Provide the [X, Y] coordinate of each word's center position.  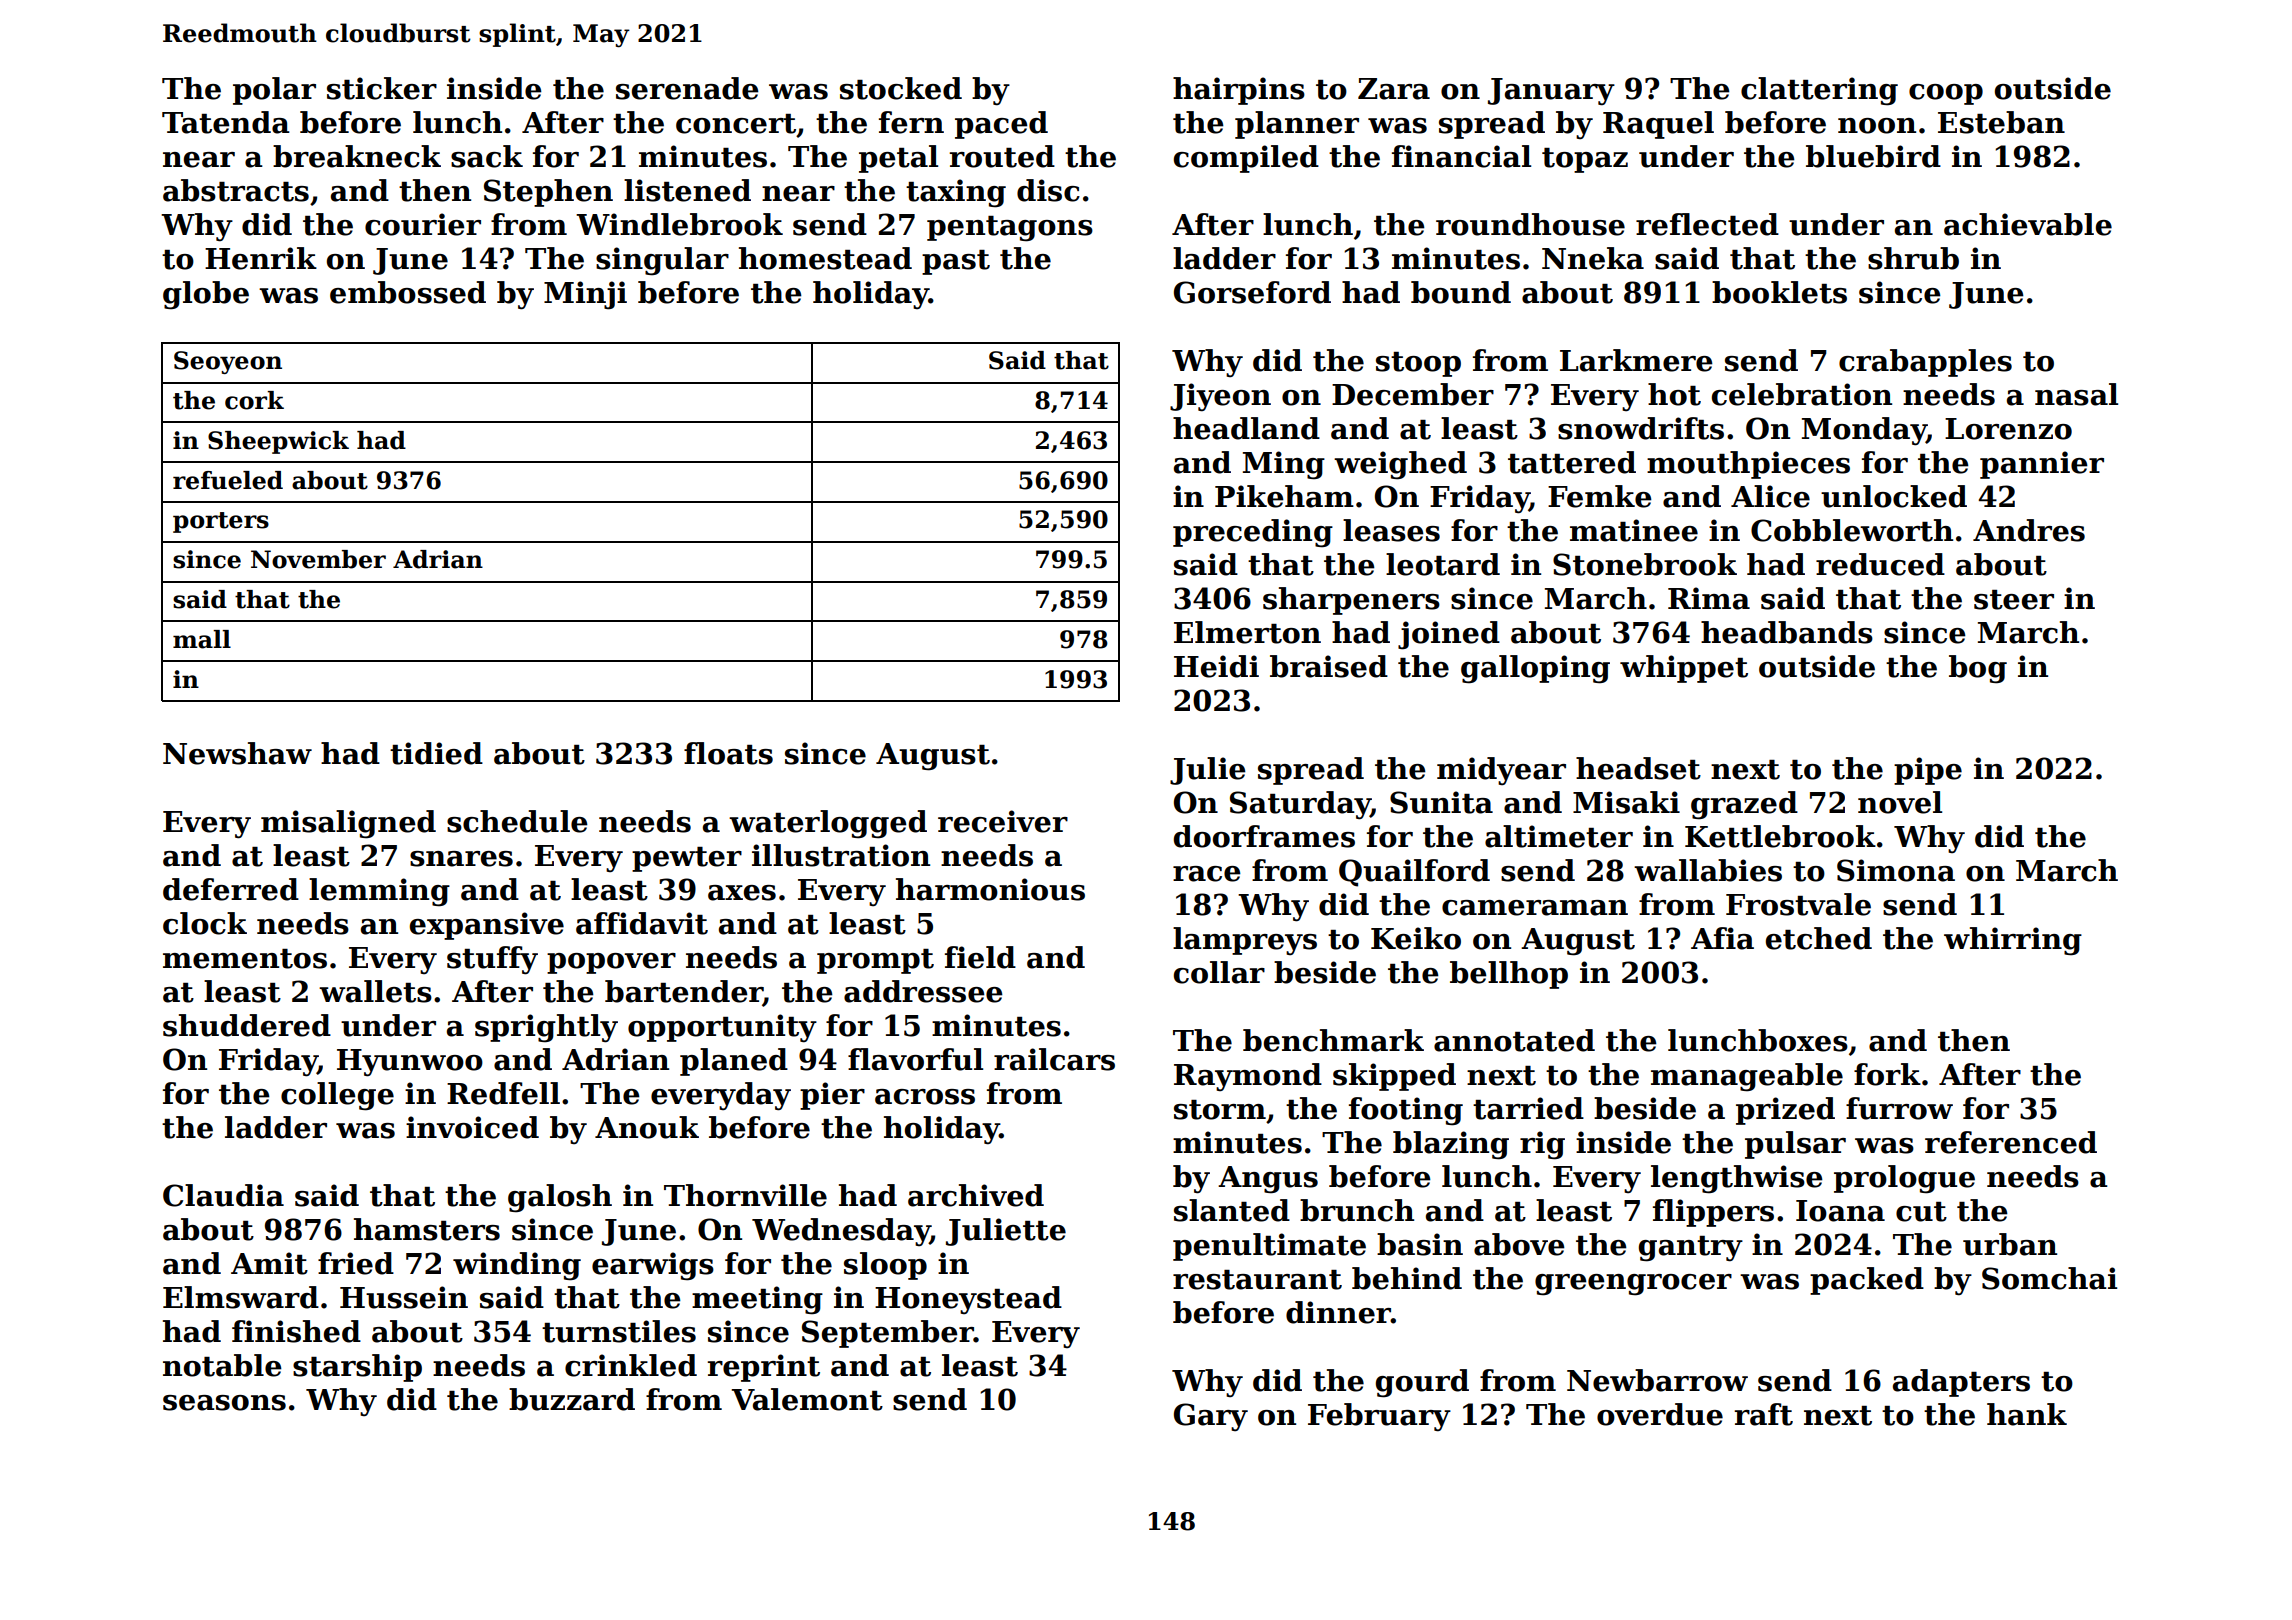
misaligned [348, 824]
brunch [1357, 1210]
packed [1867, 1281]
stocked [901, 88]
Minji [585, 295]
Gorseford [1252, 292]
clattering [1819, 91]
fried [356, 1263]
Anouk [647, 1127]
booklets [1779, 292]
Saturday [1300, 805]
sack [487, 156]
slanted [1232, 1210]
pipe [1928, 771]
